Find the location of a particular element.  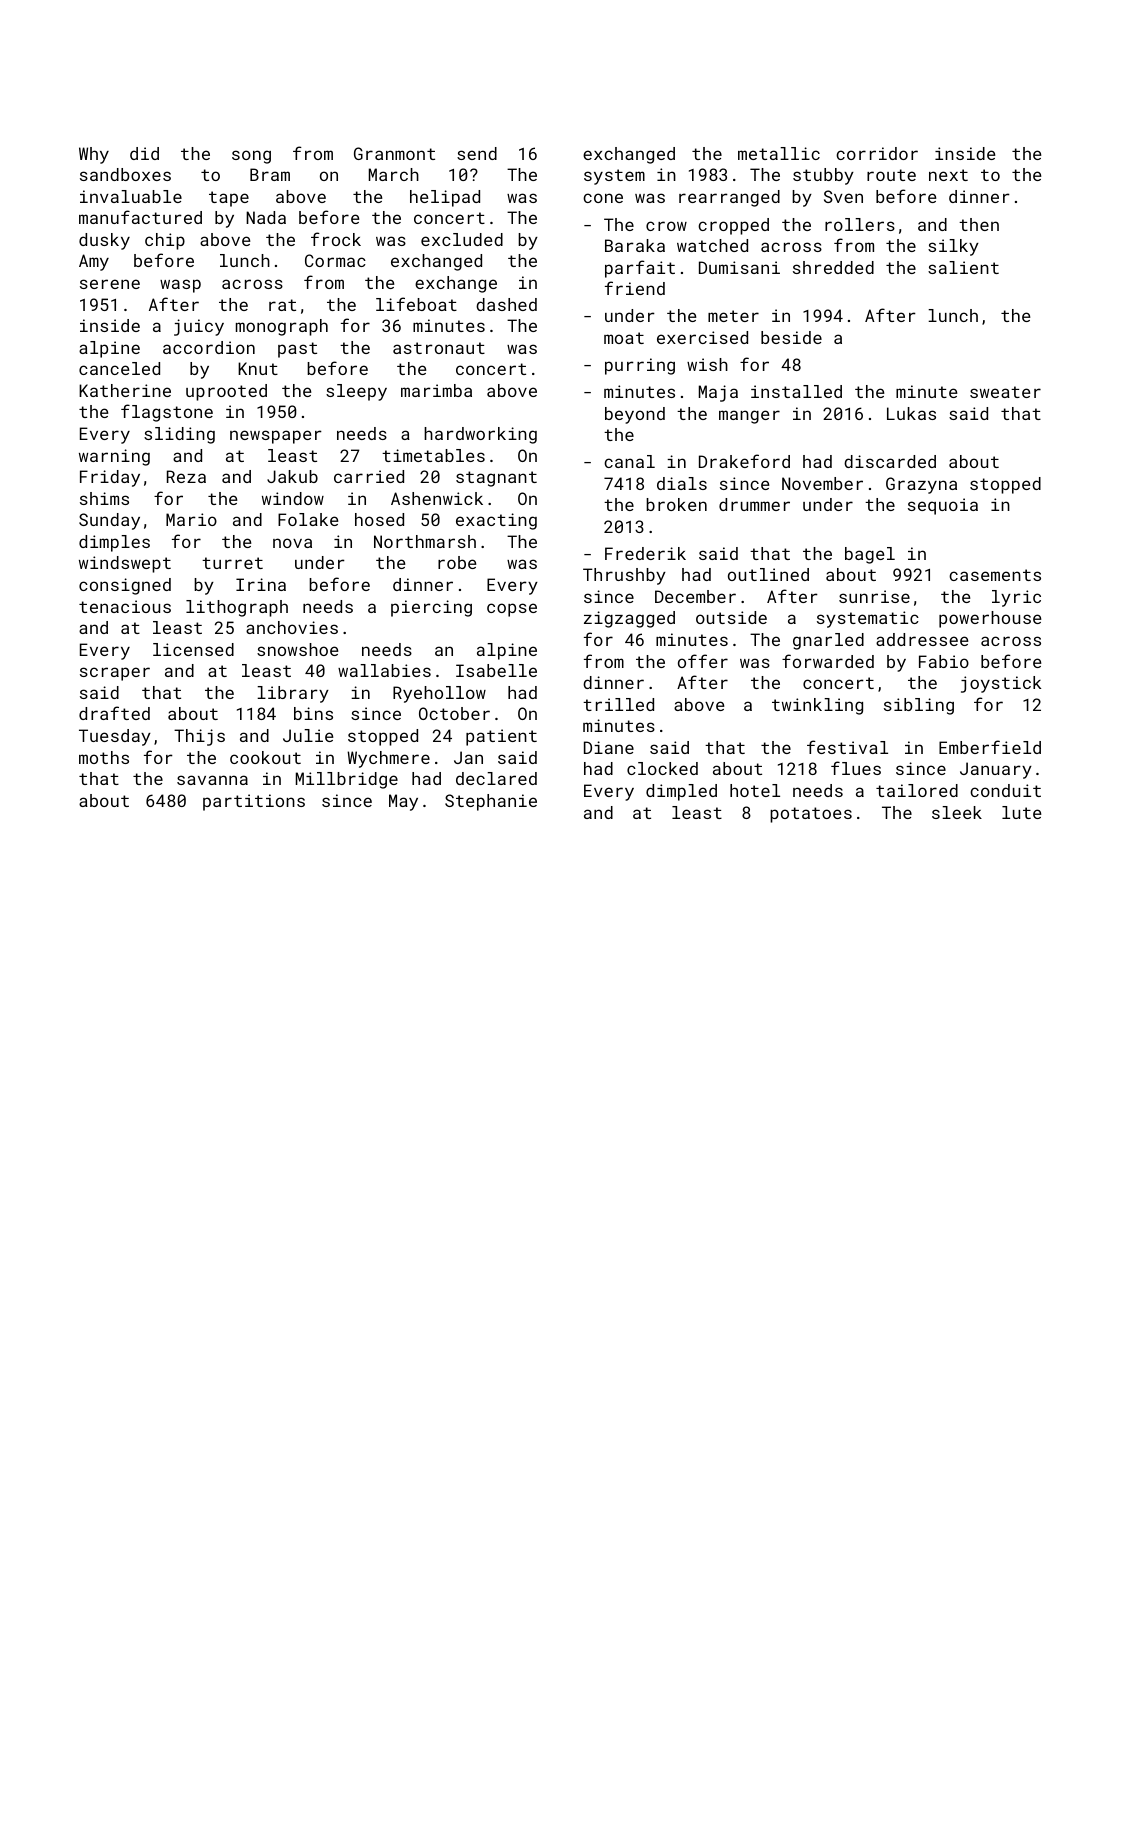

Frederik is located at coordinates (645, 553).
